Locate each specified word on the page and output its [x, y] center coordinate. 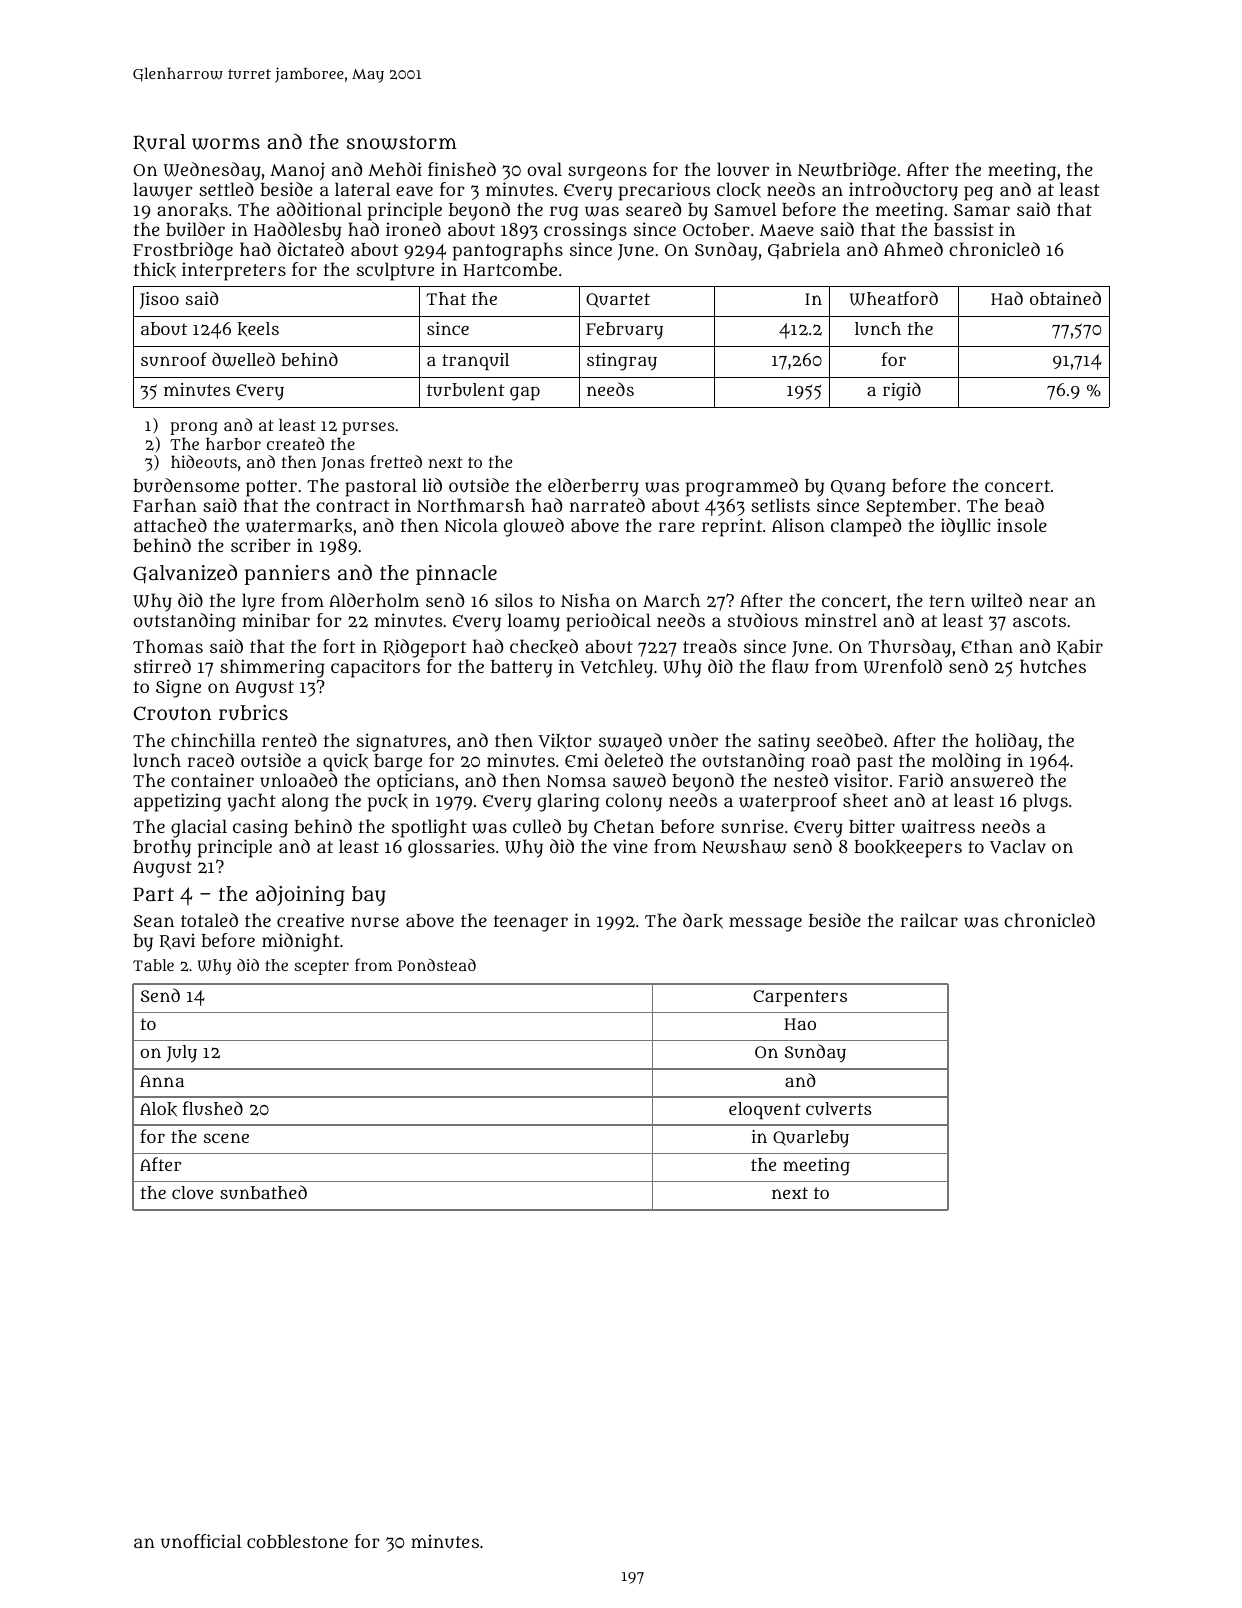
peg [978, 193]
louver [743, 169]
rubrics [253, 712]
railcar [929, 920]
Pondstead [437, 965]
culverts [839, 1108]
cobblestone [297, 1541]
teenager [531, 923]
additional [319, 209]
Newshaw [744, 846]
